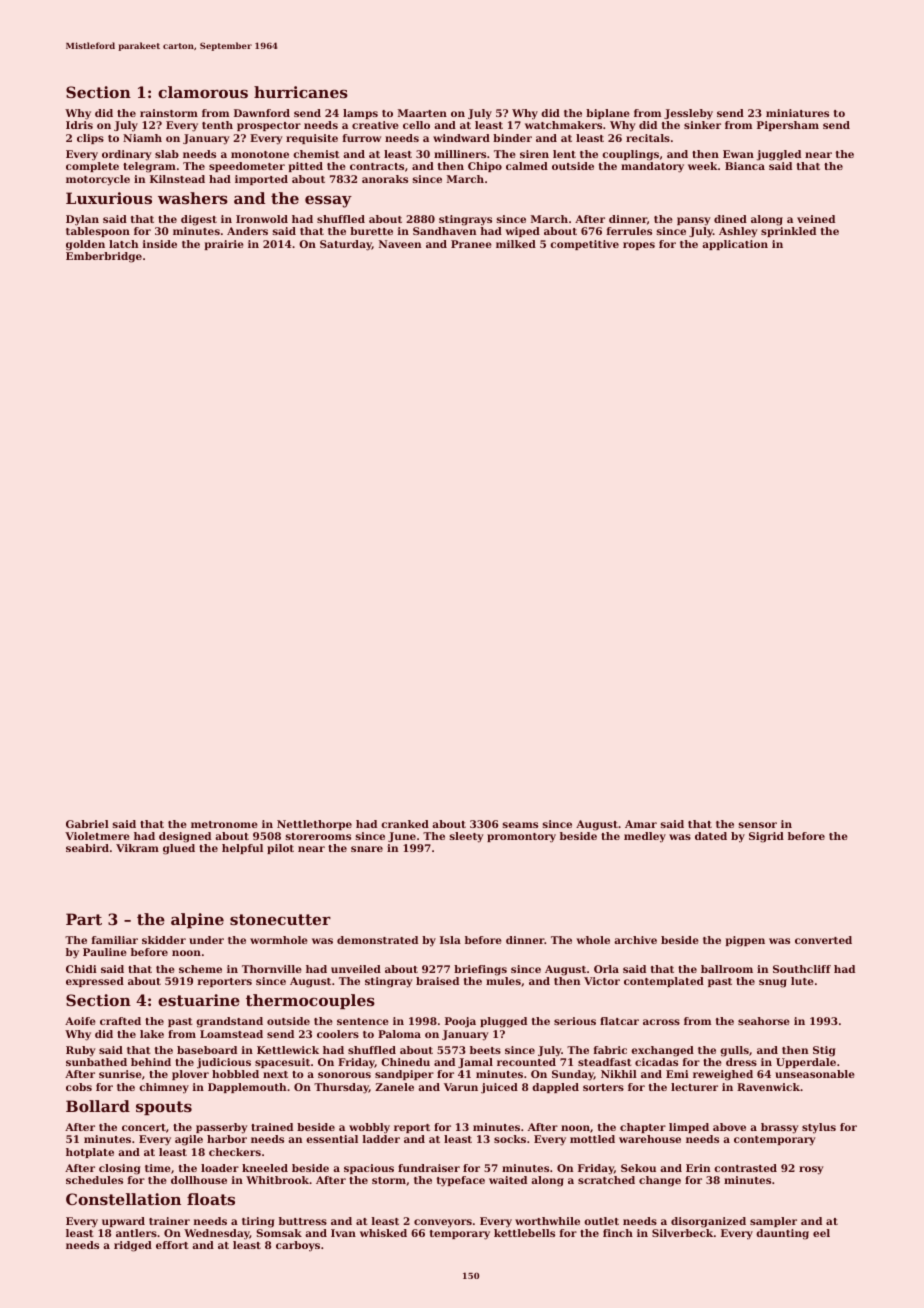 The width and height of the screenshot is (924, 1308). I want to click on application, so click(735, 245).
